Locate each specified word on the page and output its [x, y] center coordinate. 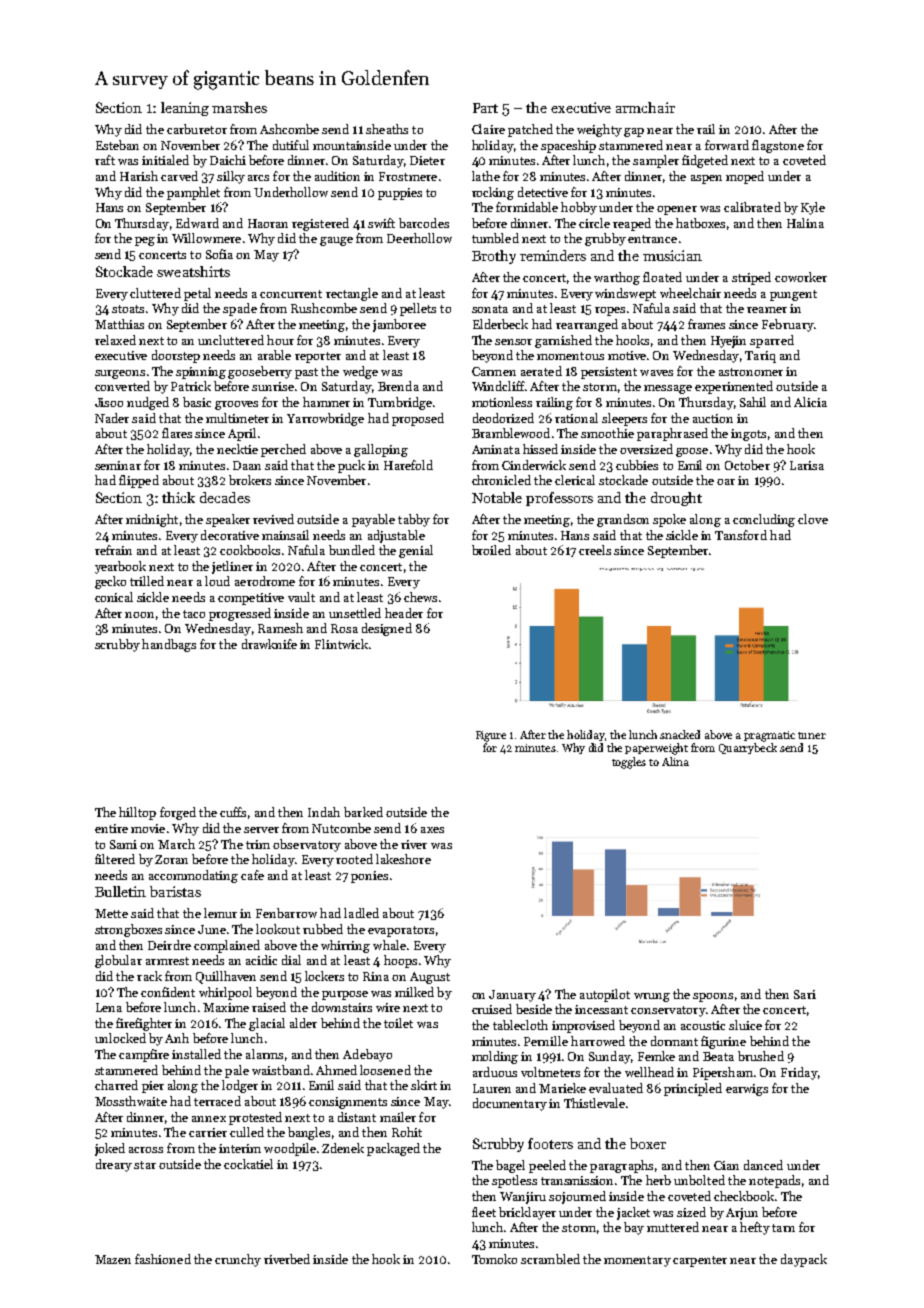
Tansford [741, 535]
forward [727, 145]
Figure [491, 736]
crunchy [238, 1260]
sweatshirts [193, 271]
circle [594, 223]
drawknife [269, 644]
